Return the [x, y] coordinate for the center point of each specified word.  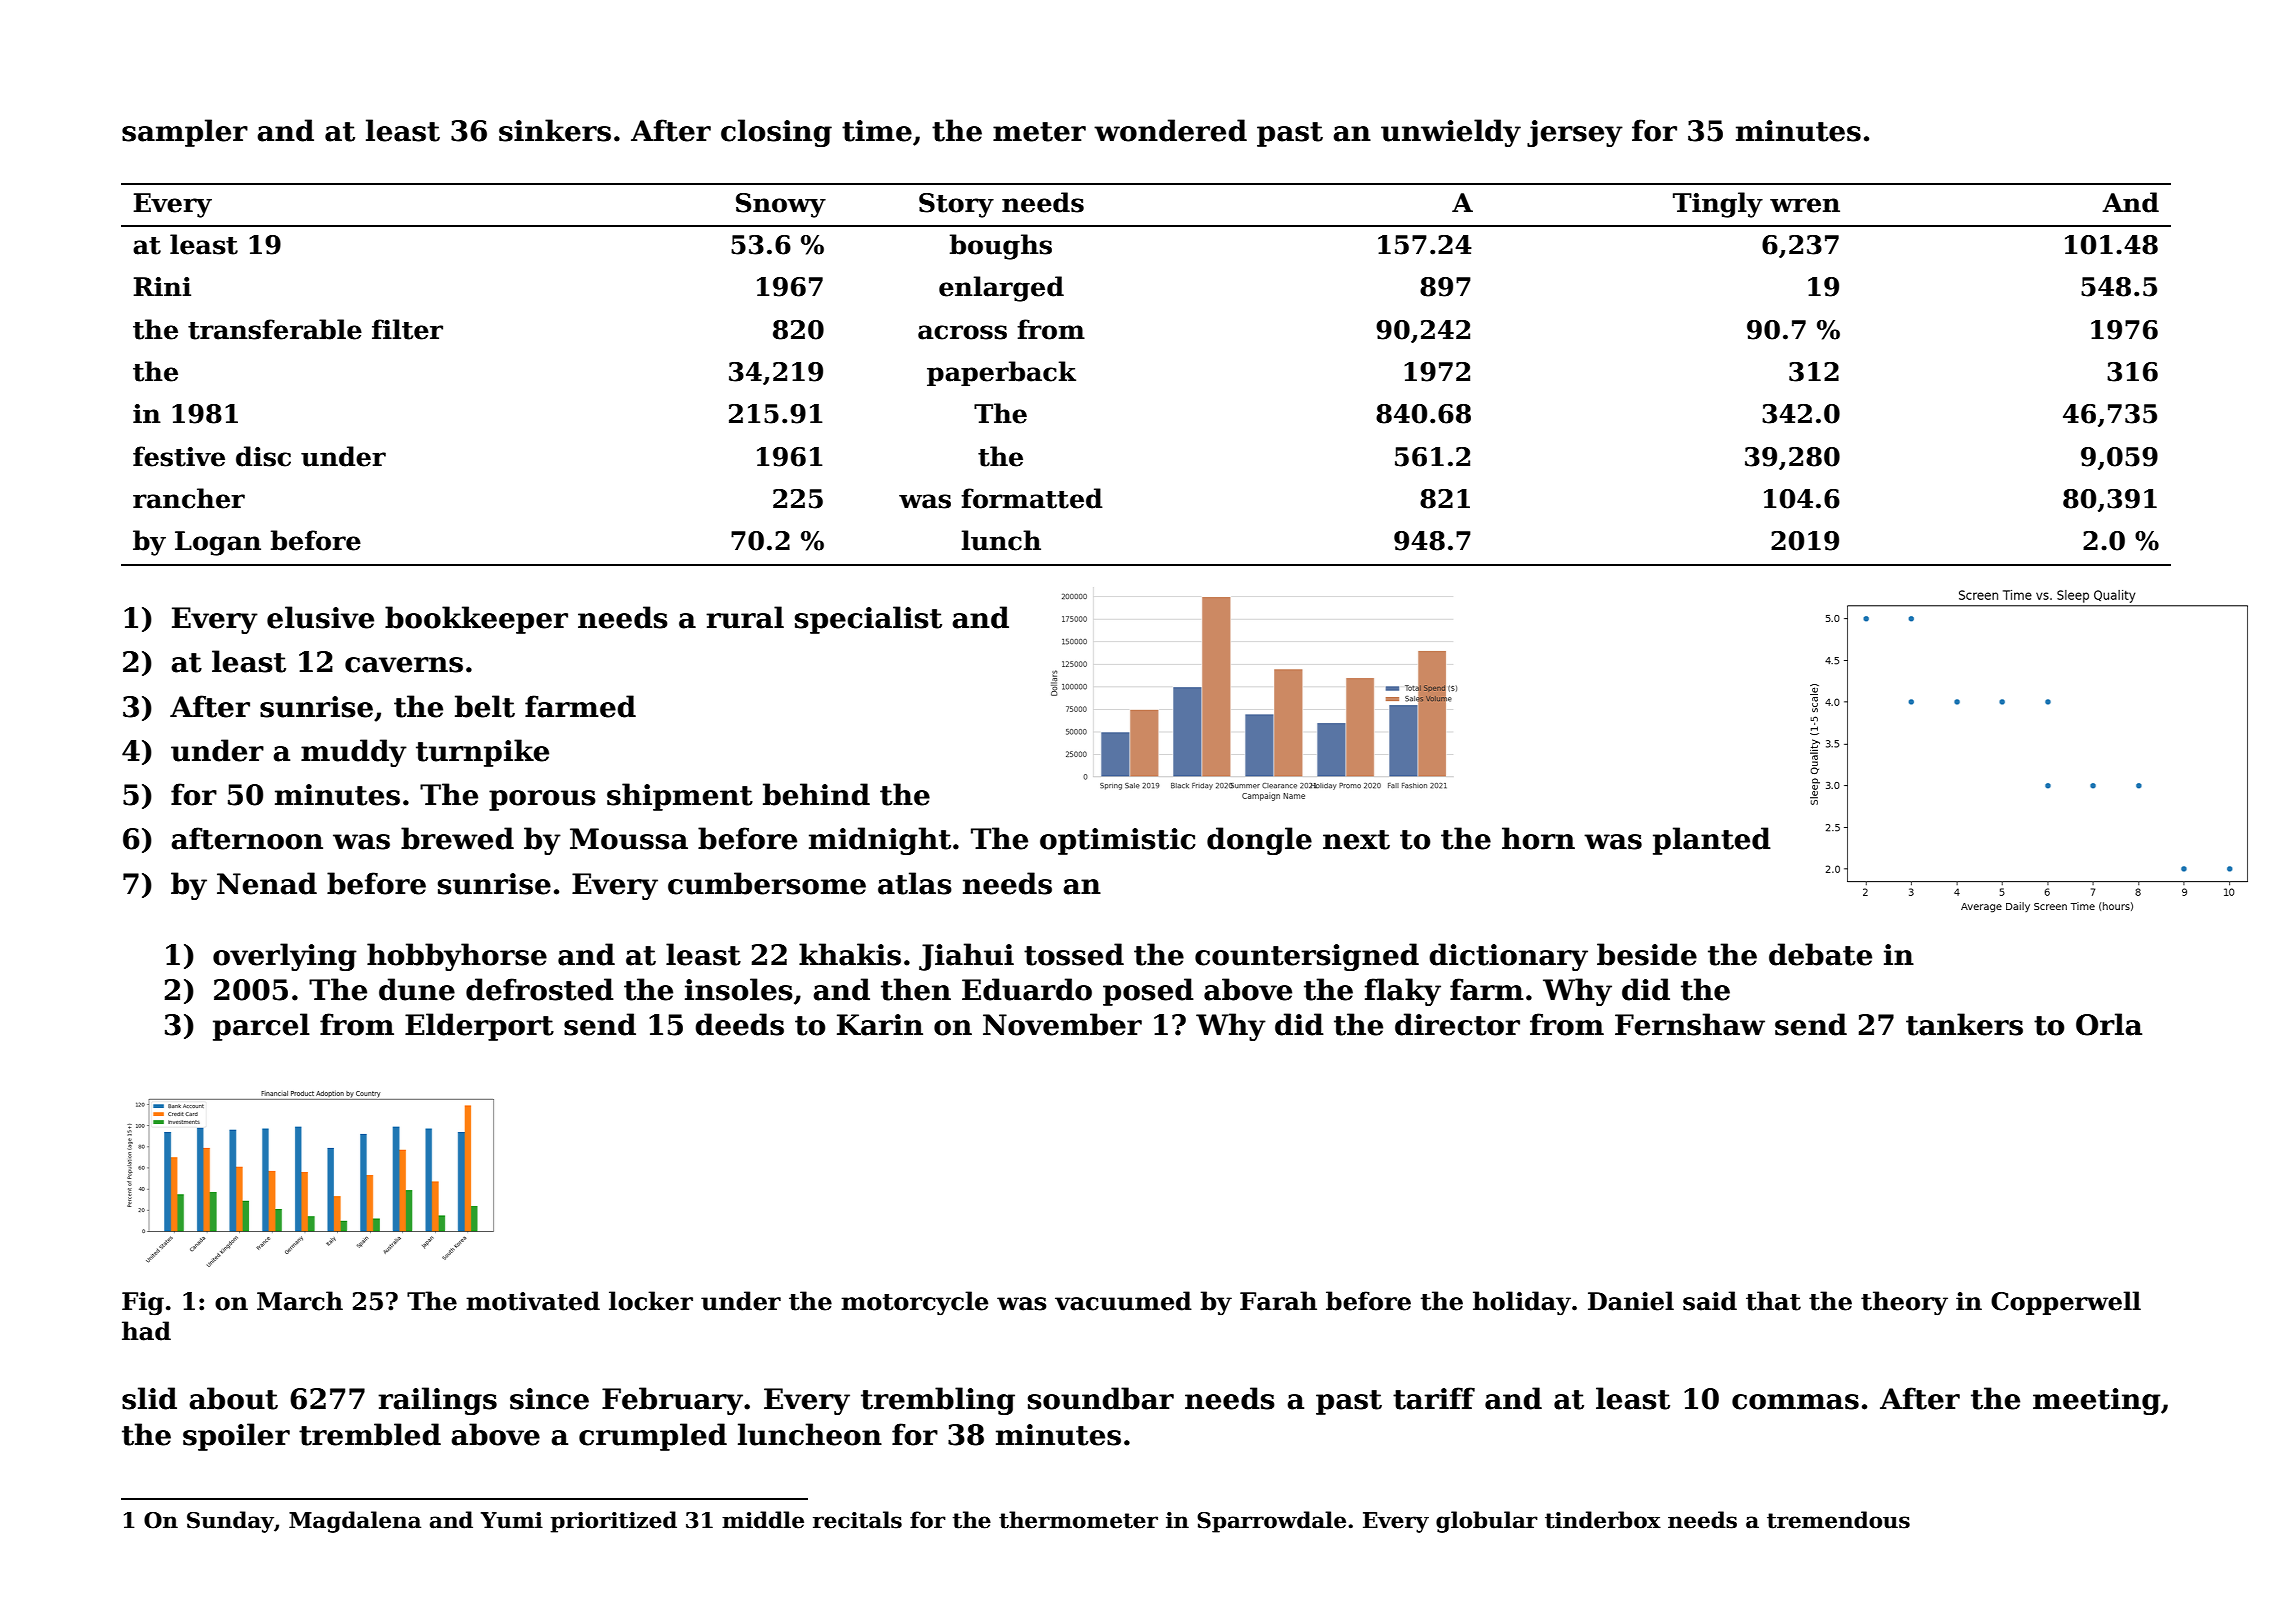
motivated [533, 1301]
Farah [1278, 1301]
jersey [1575, 133]
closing [776, 133]
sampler [185, 133]
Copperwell [2066, 1303]
